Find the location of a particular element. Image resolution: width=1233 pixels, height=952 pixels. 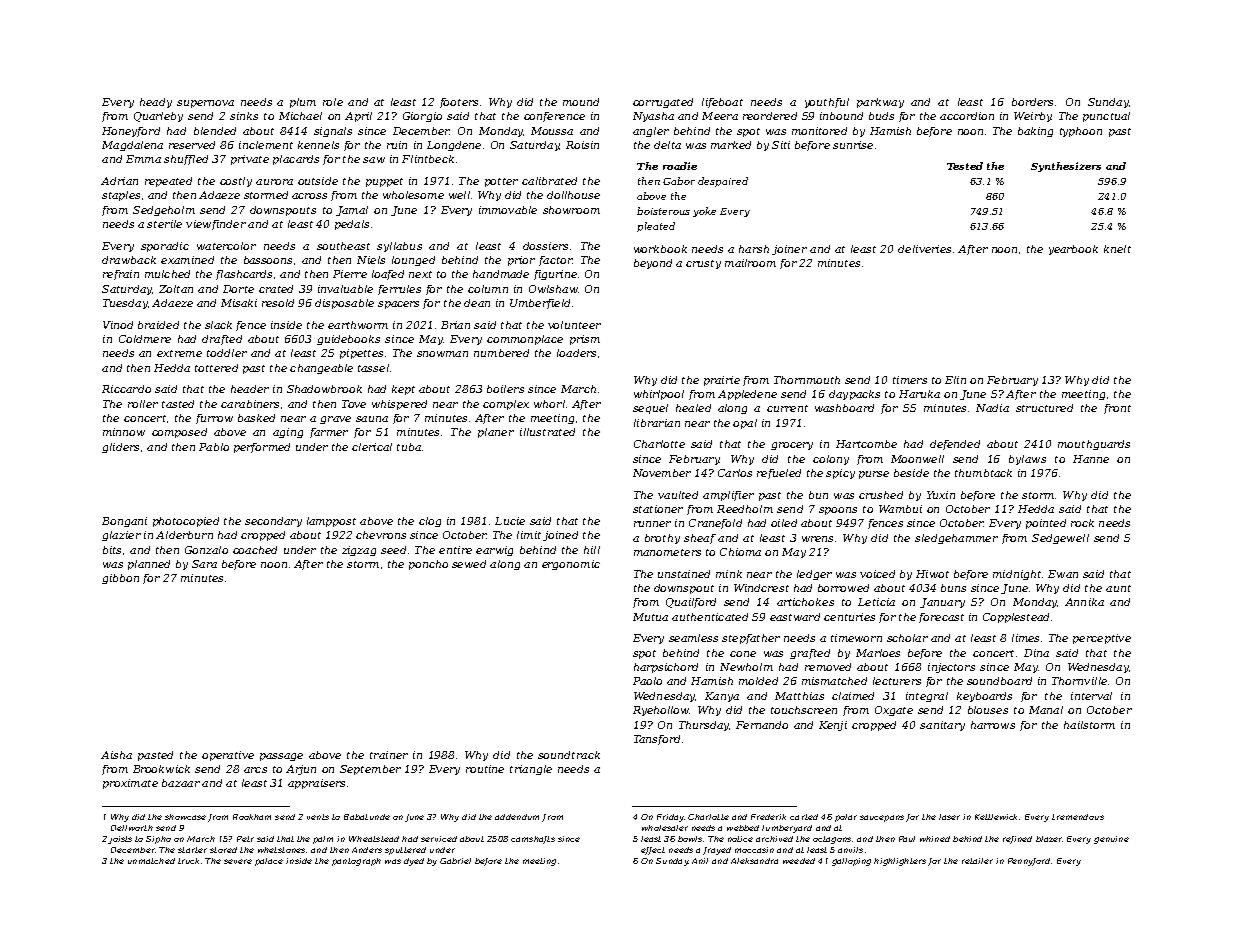

Paolo is located at coordinates (647, 681).
